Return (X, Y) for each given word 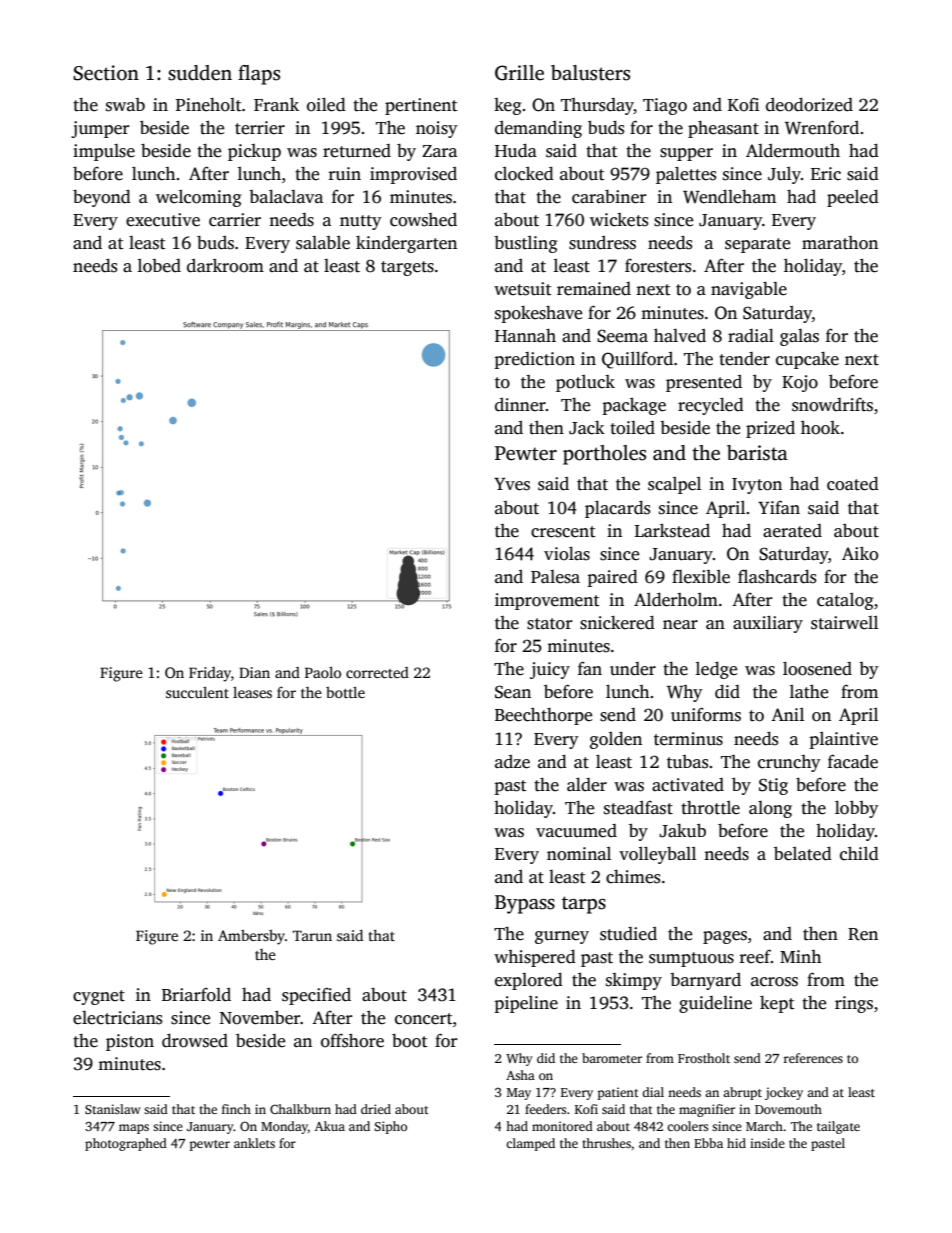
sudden (200, 73)
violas (567, 554)
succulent (197, 692)
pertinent (421, 106)
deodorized (809, 105)
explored (529, 981)
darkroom (225, 266)
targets (407, 268)
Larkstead (672, 531)
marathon (840, 243)
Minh (800, 956)
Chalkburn (300, 1109)
